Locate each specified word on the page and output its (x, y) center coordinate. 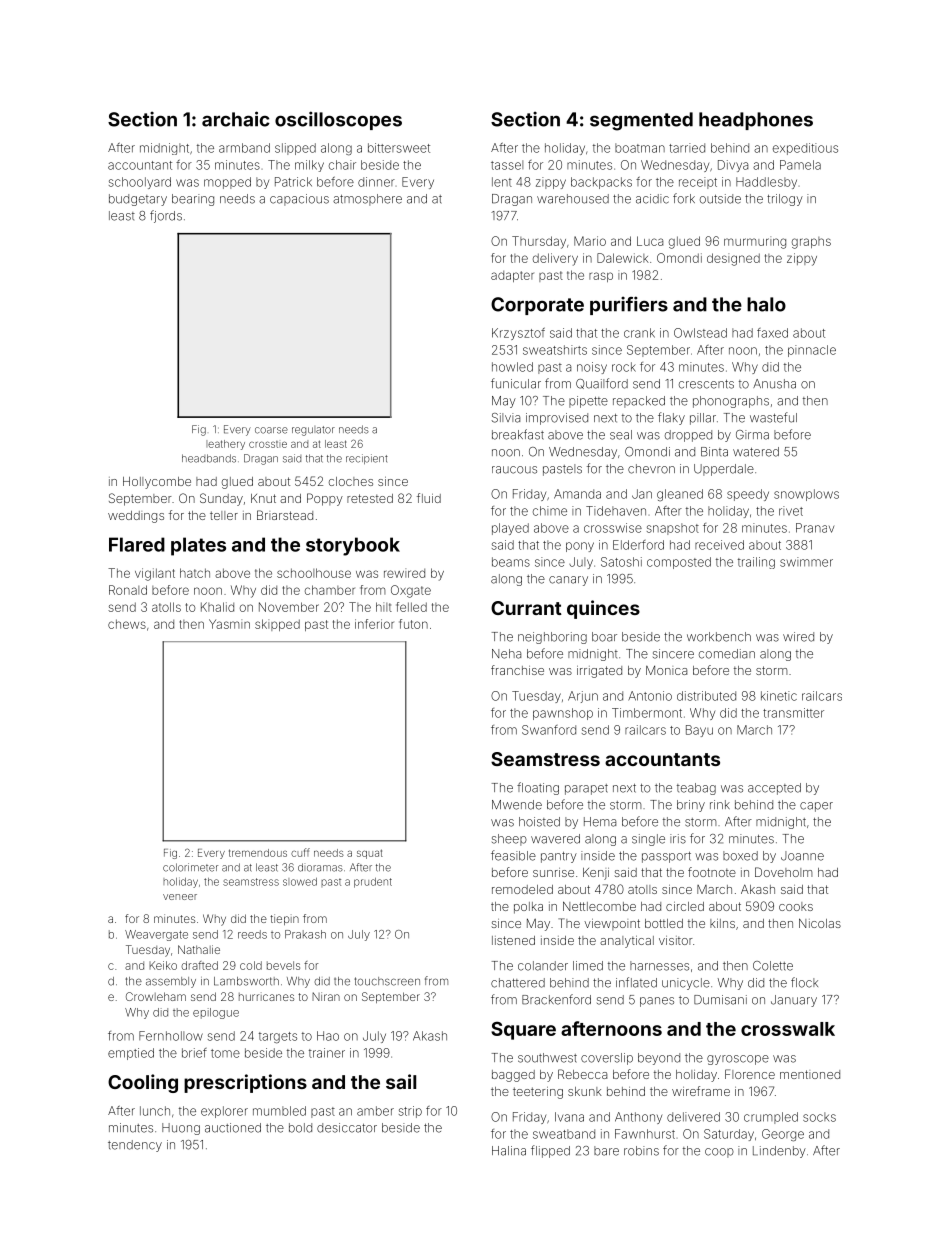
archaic (236, 119)
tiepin (284, 919)
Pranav (815, 528)
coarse (271, 430)
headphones (756, 121)
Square (523, 1030)
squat (370, 854)
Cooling (143, 1083)
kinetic (779, 696)
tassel (507, 165)
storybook (353, 546)
